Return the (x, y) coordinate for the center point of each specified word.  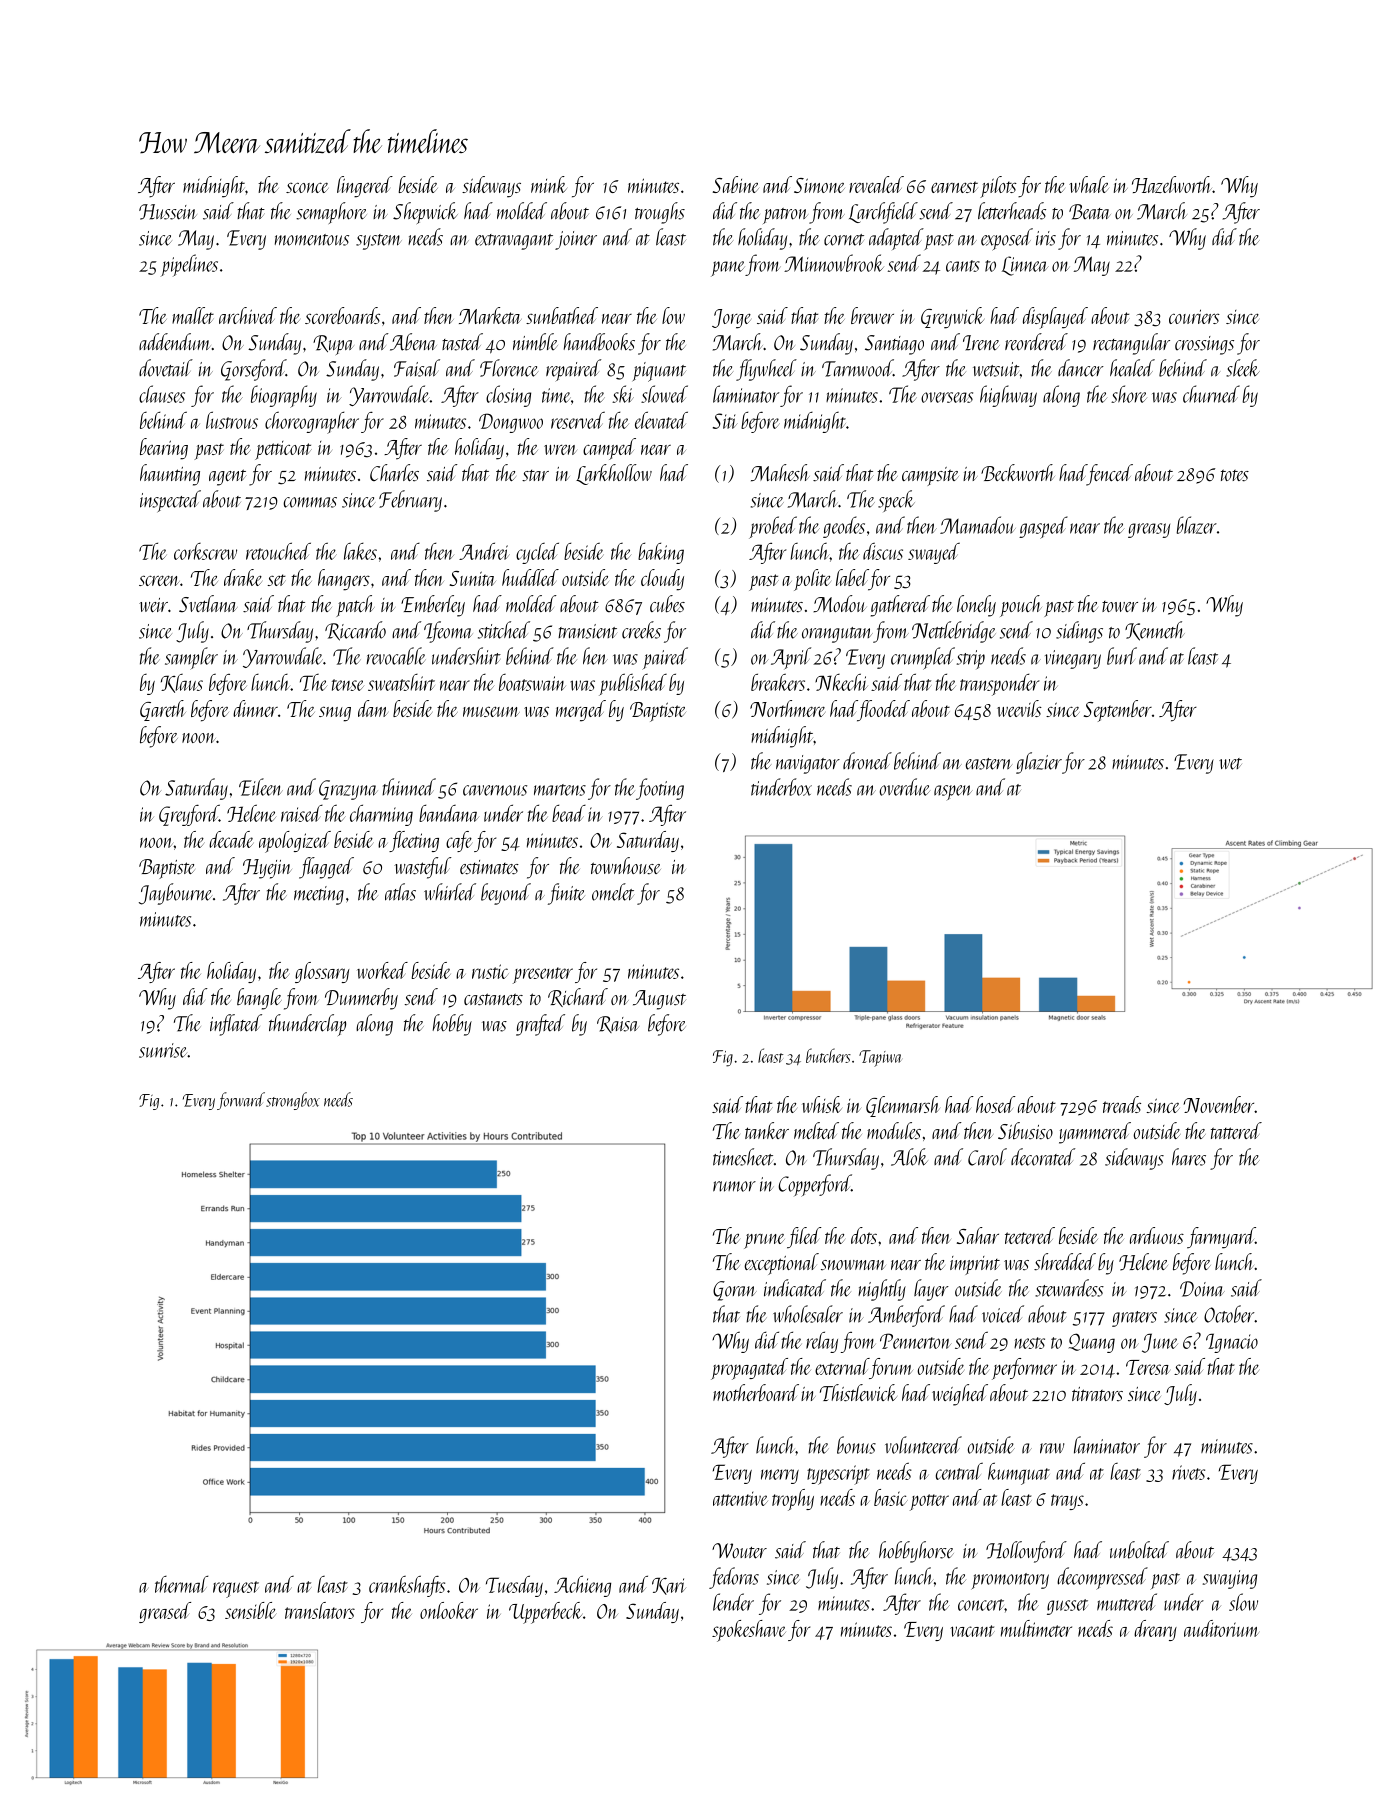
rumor (734, 1186)
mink (549, 184)
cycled (537, 553)
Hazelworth (1172, 184)
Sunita (472, 578)
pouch (1021, 606)
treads (1122, 1104)
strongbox (293, 1101)
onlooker (449, 1610)
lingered (365, 187)
